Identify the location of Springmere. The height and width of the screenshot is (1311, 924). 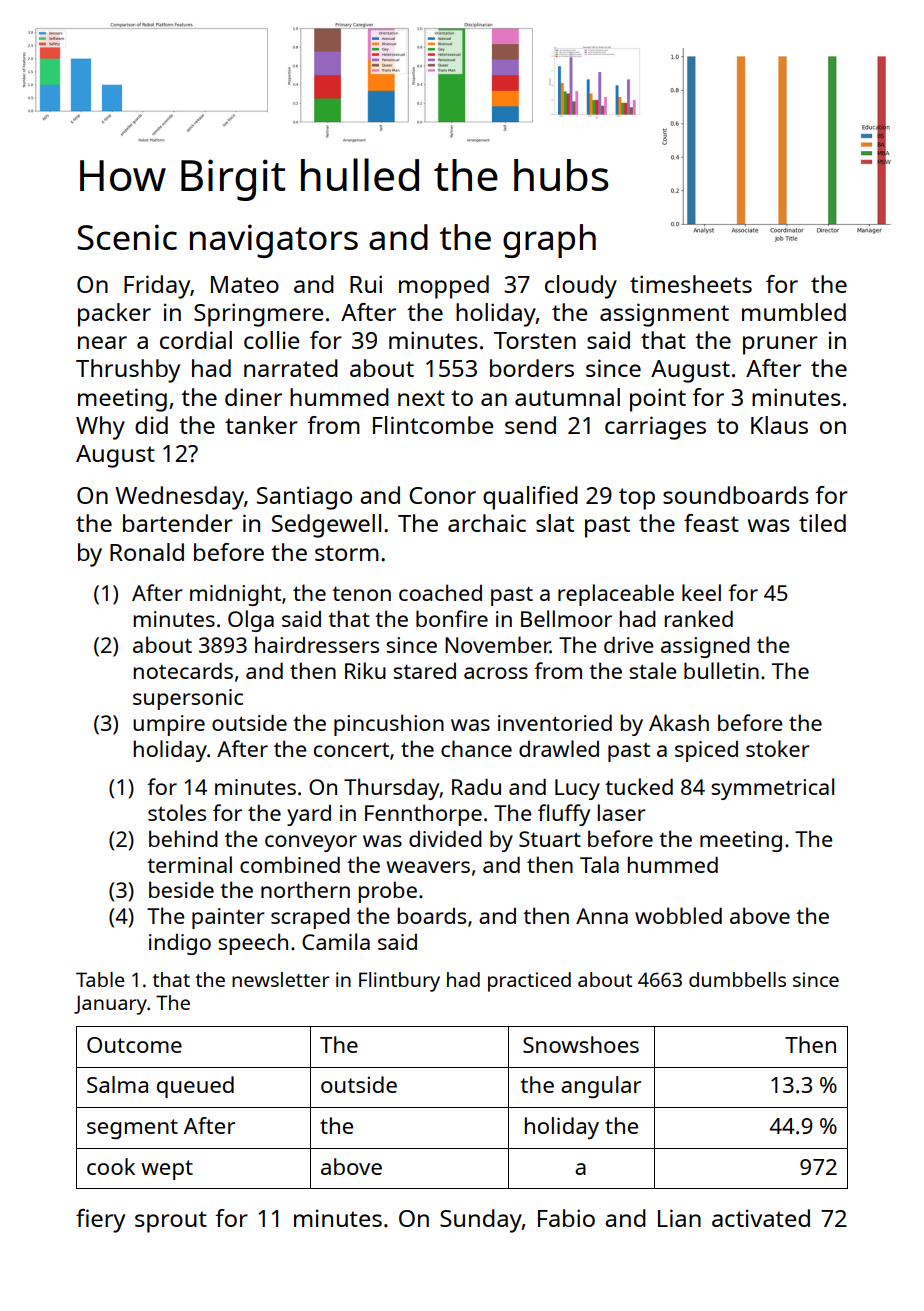
(258, 315).
